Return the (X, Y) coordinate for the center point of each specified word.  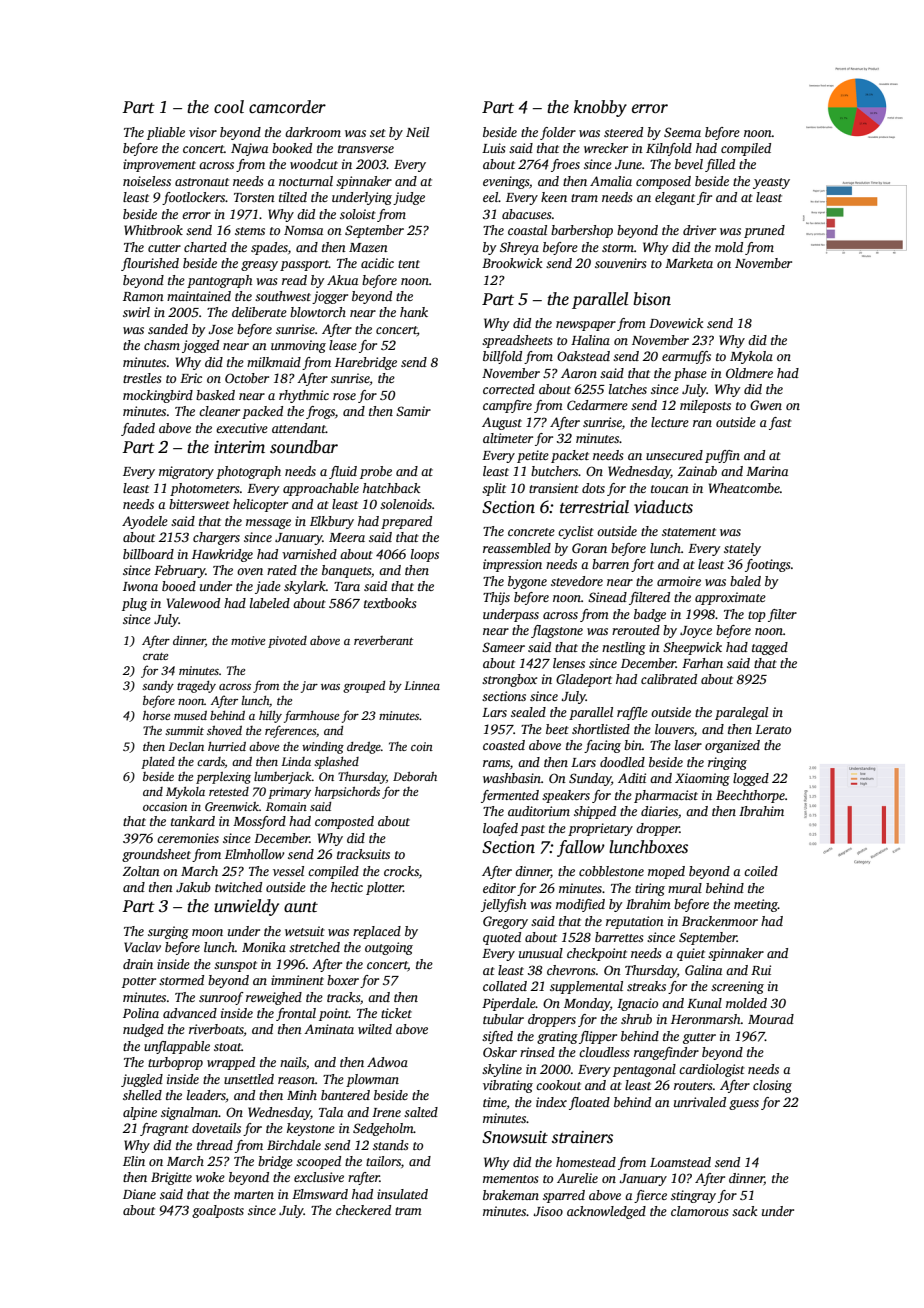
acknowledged (606, 1212)
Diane (139, 1194)
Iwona (140, 586)
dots (593, 488)
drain (138, 964)
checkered (363, 1210)
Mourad (771, 1019)
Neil (417, 132)
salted (421, 1112)
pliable (166, 133)
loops (425, 555)
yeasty (771, 183)
